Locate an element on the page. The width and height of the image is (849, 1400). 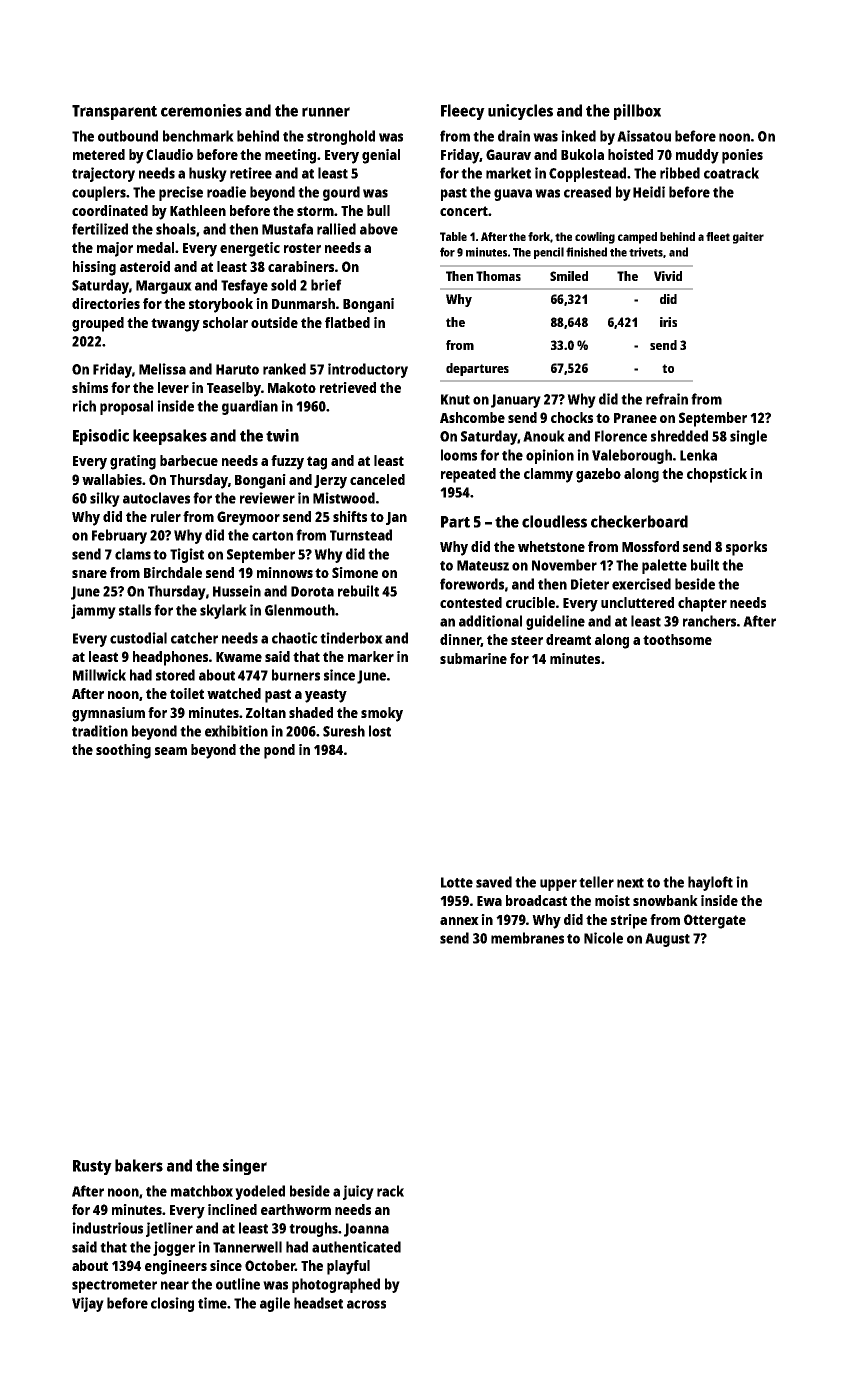
seam is located at coordinates (171, 751).
